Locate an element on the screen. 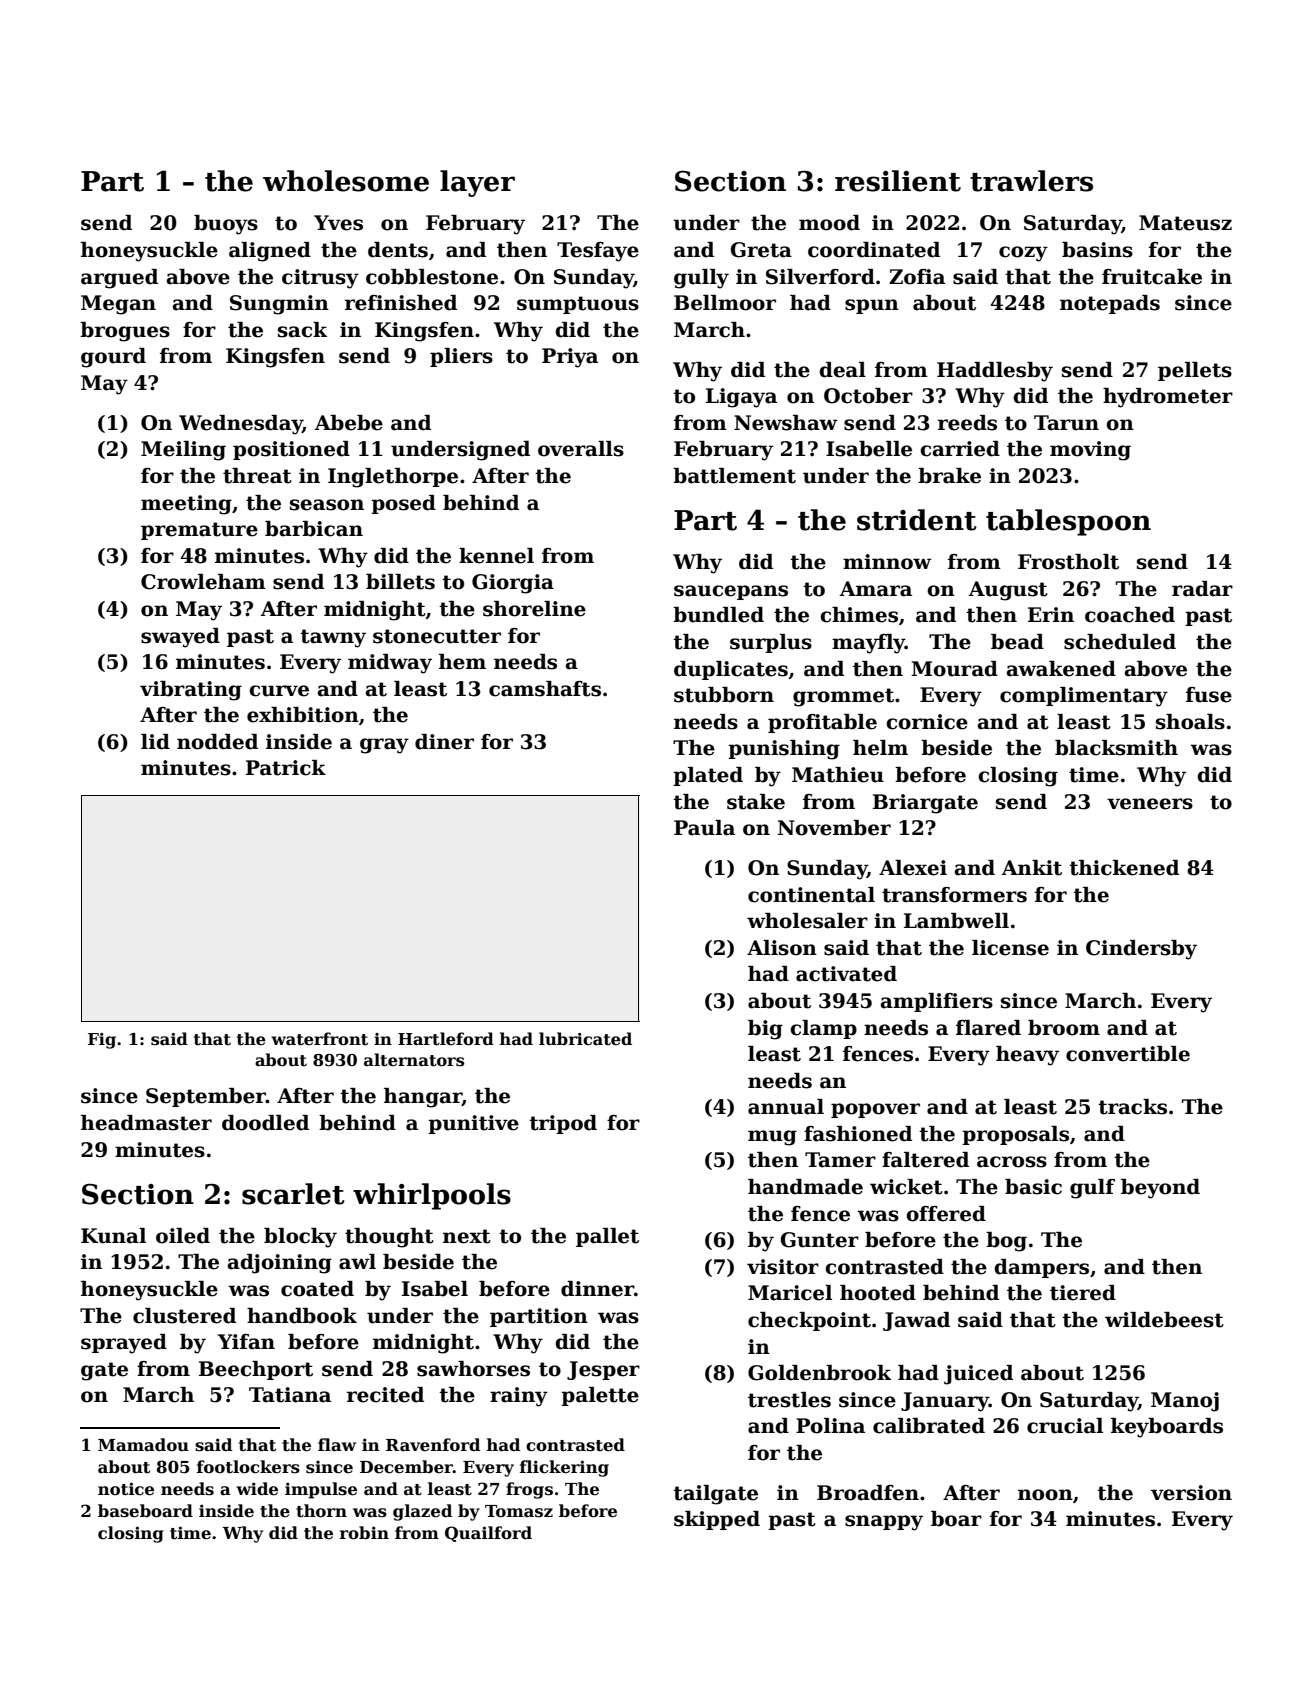 The image size is (1313, 1699). big is located at coordinates (765, 1030).
